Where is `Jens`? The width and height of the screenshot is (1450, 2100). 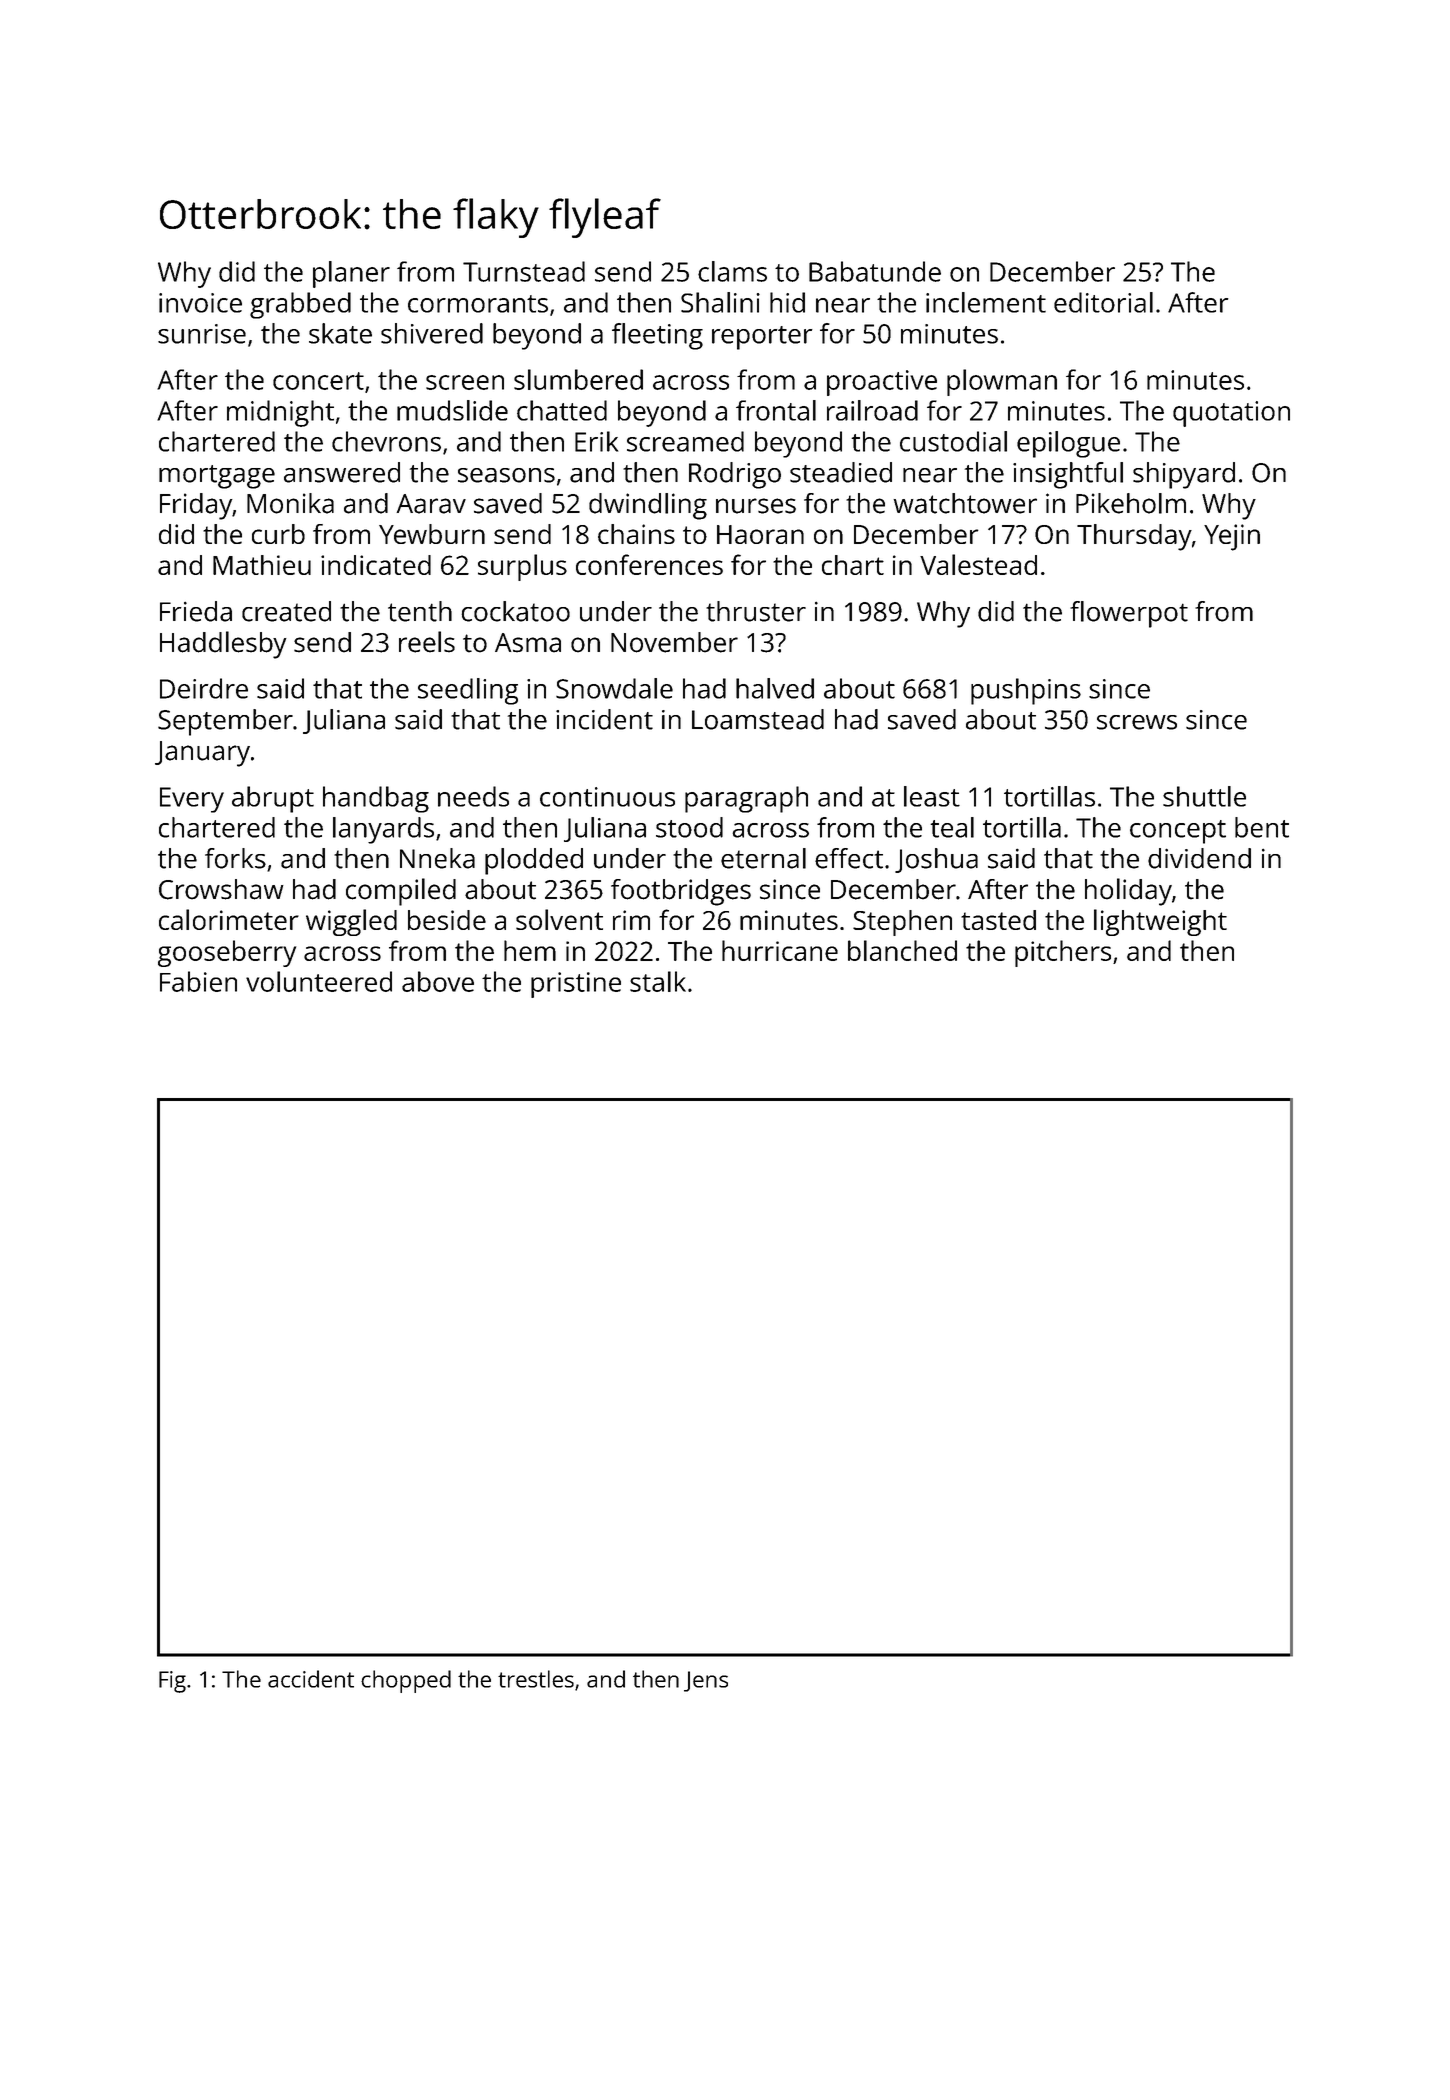 Jens is located at coordinates (706, 1681).
